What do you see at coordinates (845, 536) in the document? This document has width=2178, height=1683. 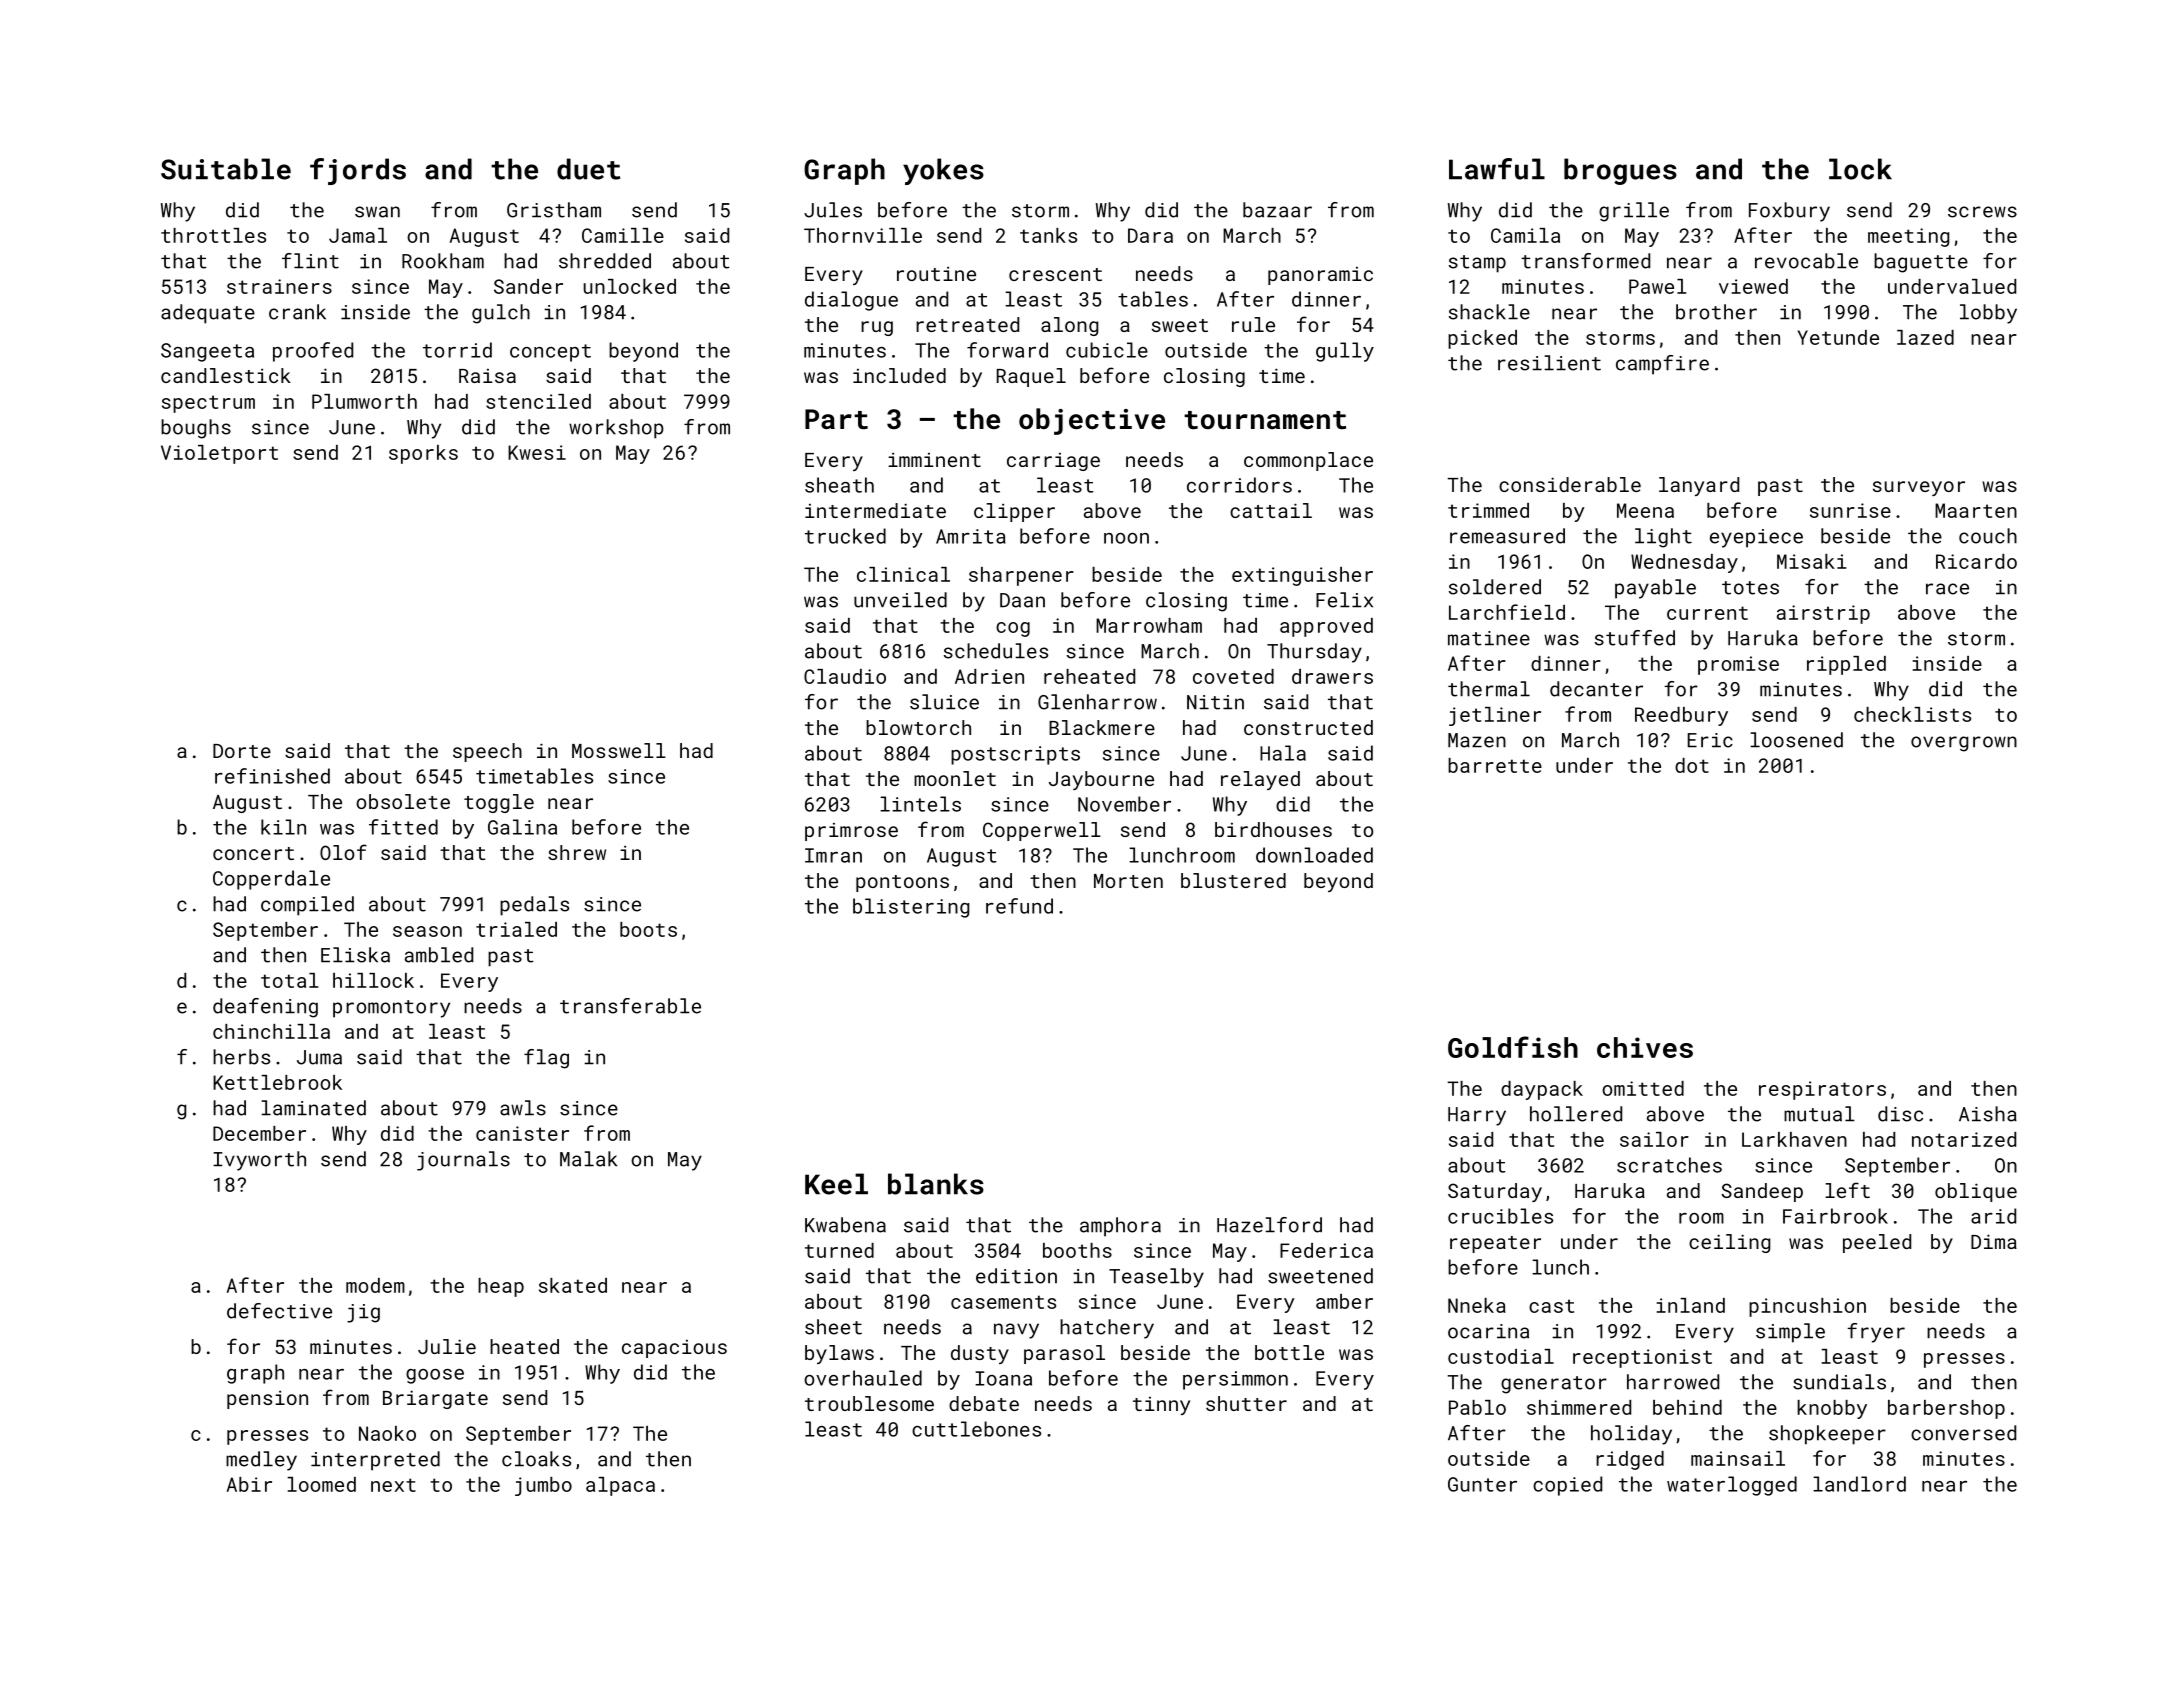 I see `trucked` at bounding box center [845, 536].
